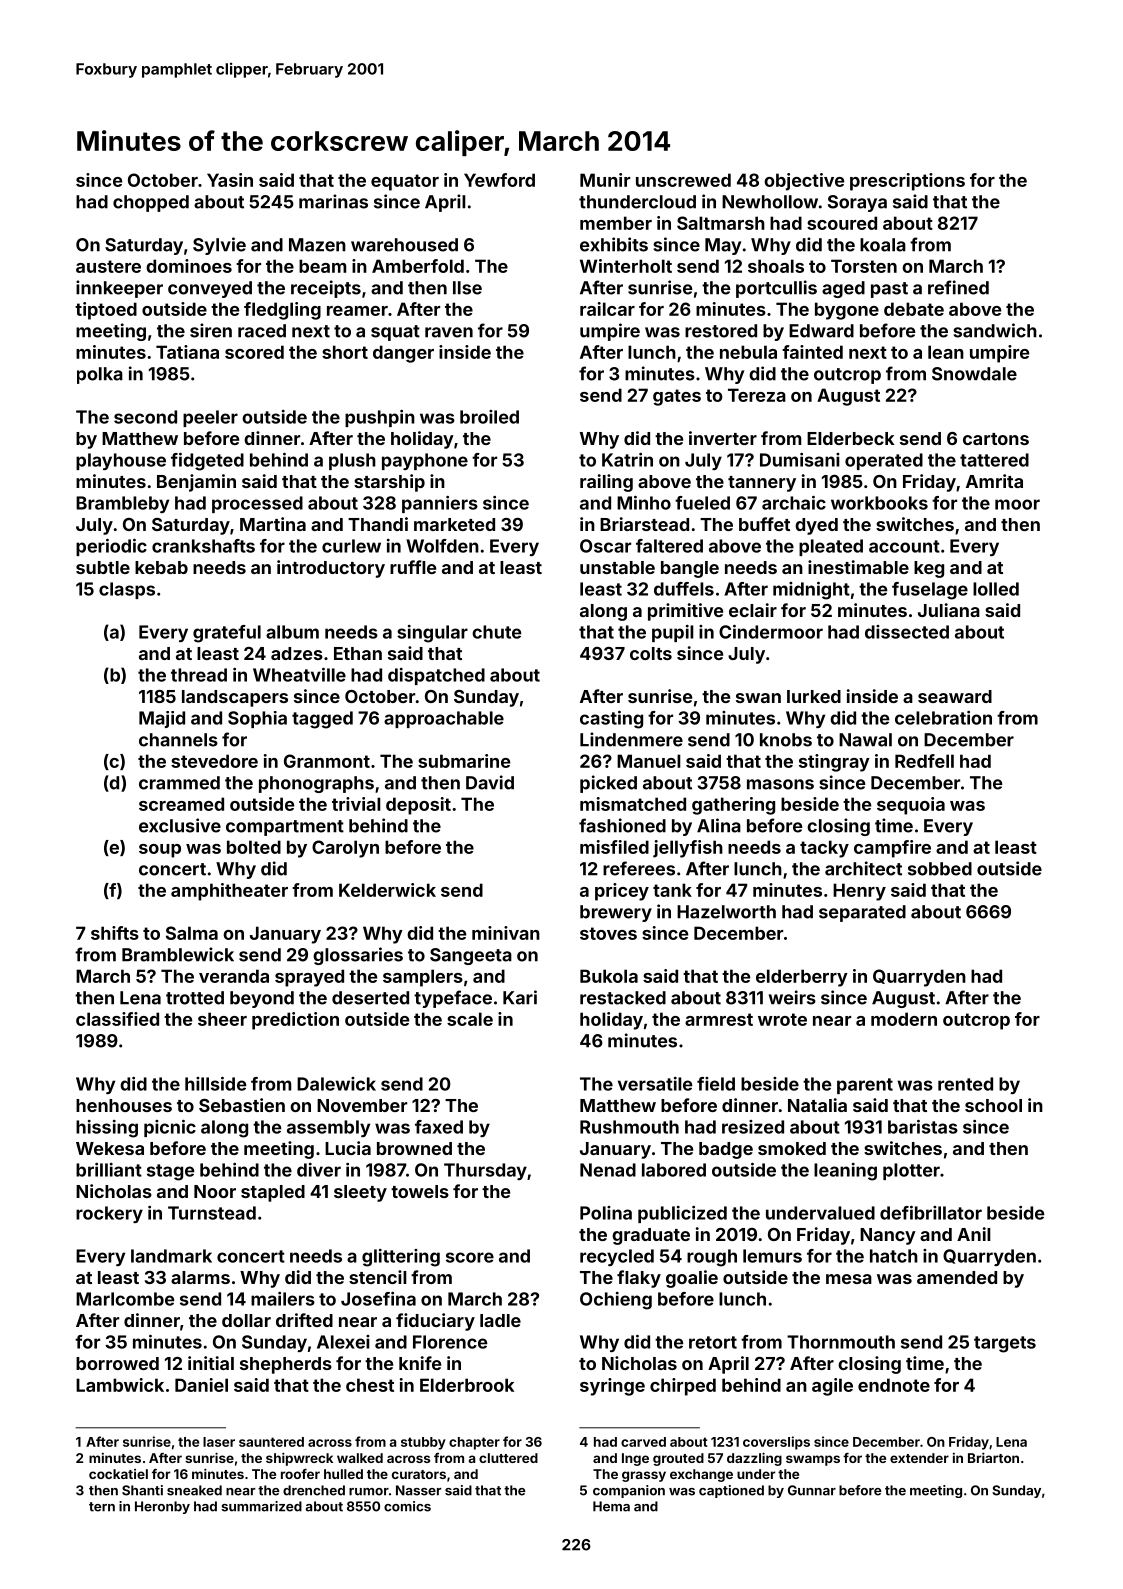  I want to click on tacky, so click(824, 849).
